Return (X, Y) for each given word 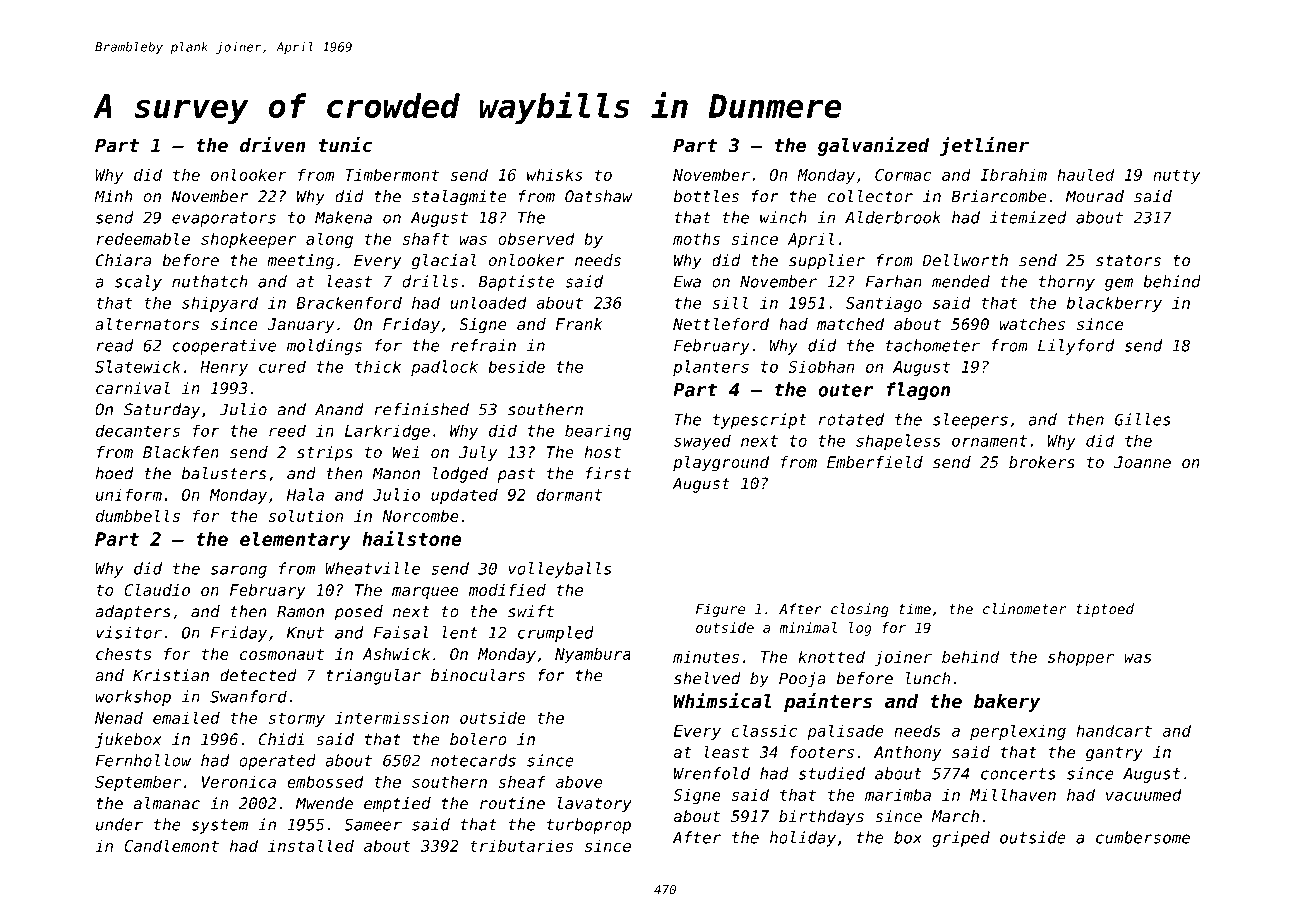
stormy (296, 719)
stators (1128, 261)
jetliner (984, 146)
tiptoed (1105, 610)
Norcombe (420, 516)
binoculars (478, 675)
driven (272, 144)
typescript (760, 421)
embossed (325, 781)
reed (287, 430)
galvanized (873, 146)
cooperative (224, 347)
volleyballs (560, 570)
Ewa (687, 282)
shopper (1081, 658)
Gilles (1143, 419)
